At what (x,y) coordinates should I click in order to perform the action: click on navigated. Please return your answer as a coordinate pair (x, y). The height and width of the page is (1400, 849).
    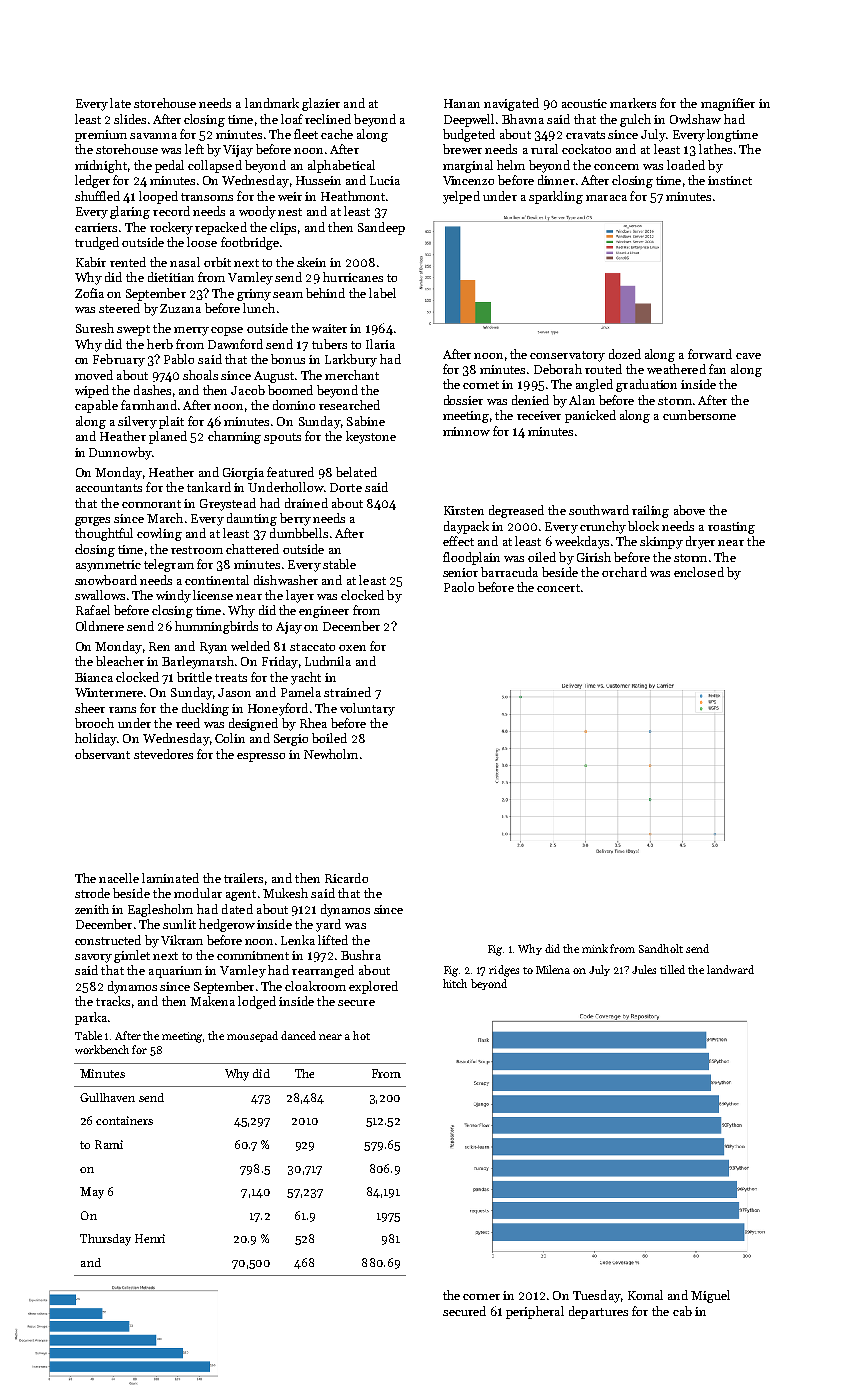
    Looking at the image, I should click on (511, 104).
